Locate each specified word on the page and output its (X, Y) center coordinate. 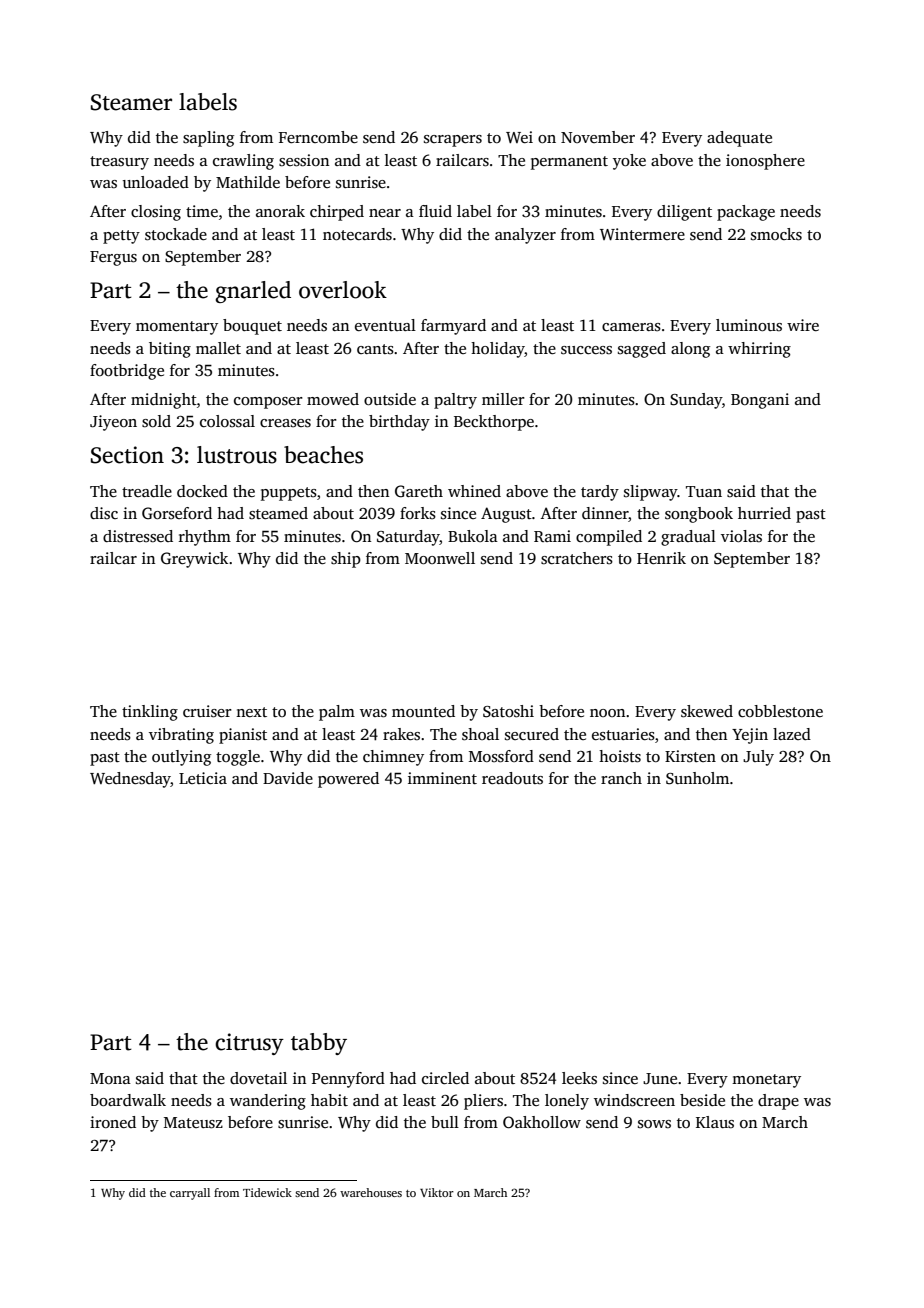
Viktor (437, 1192)
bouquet (252, 327)
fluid (435, 211)
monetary (766, 1081)
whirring (759, 350)
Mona (110, 1078)
